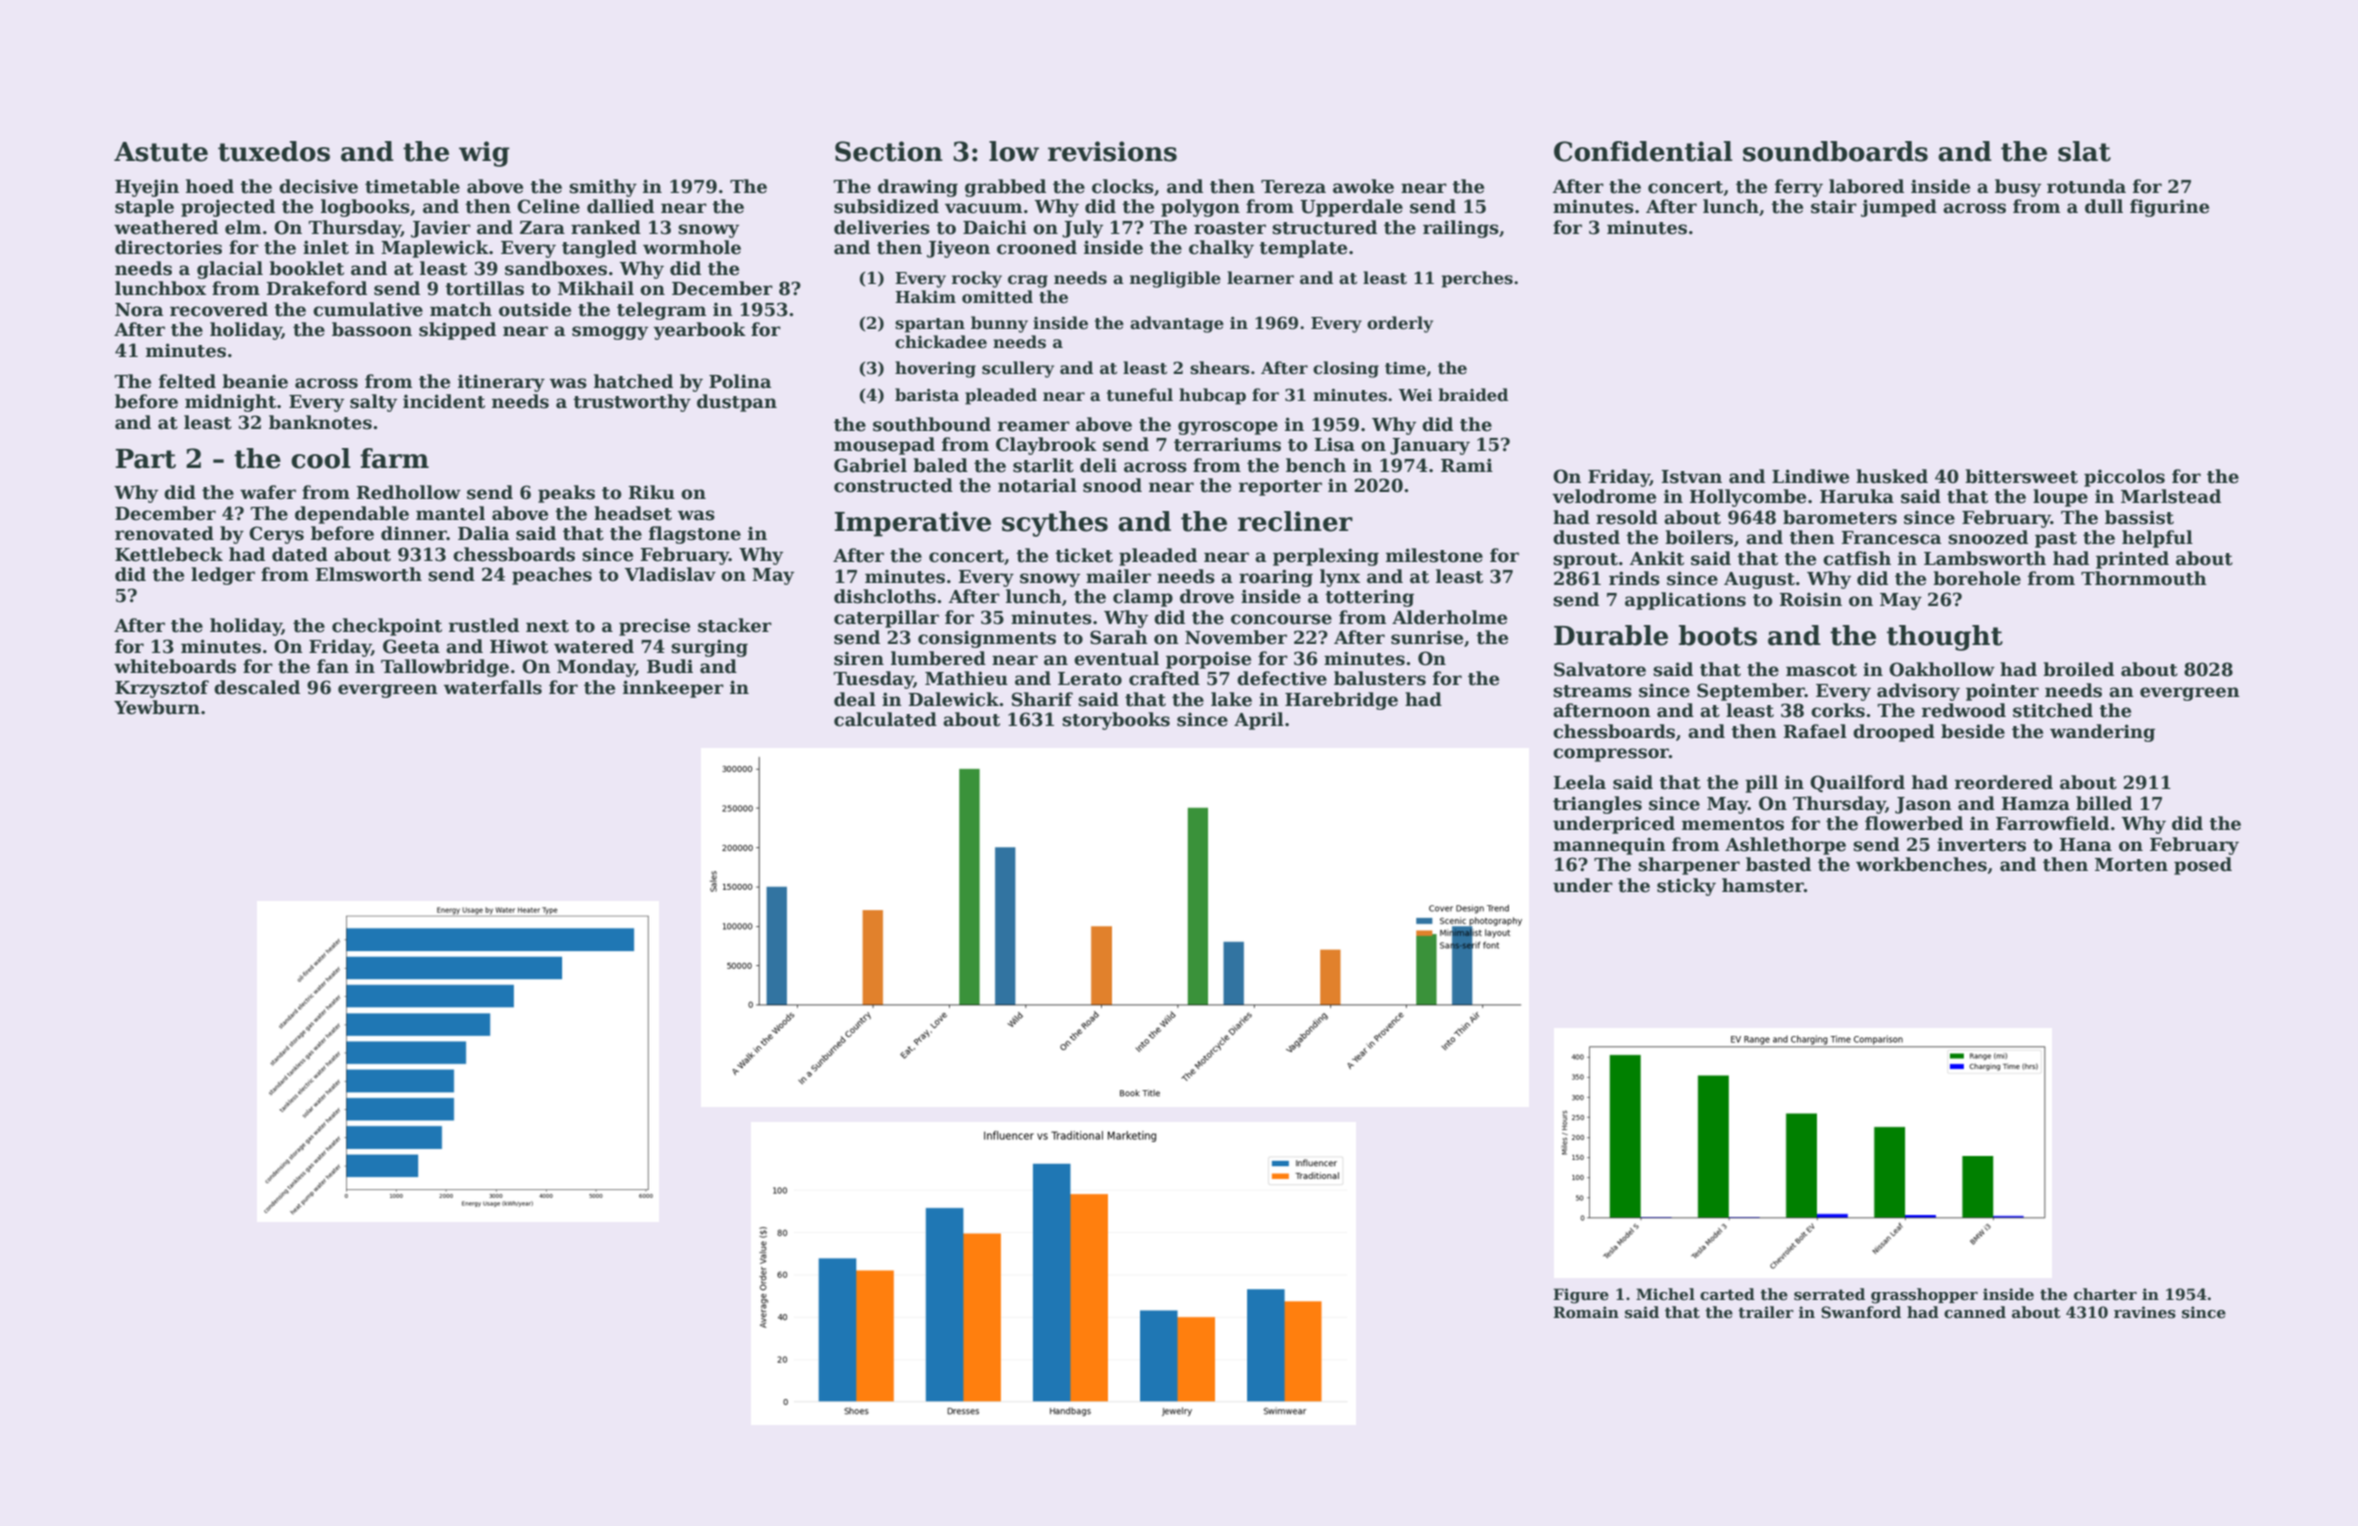  I want to click on Section, so click(889, 151).
